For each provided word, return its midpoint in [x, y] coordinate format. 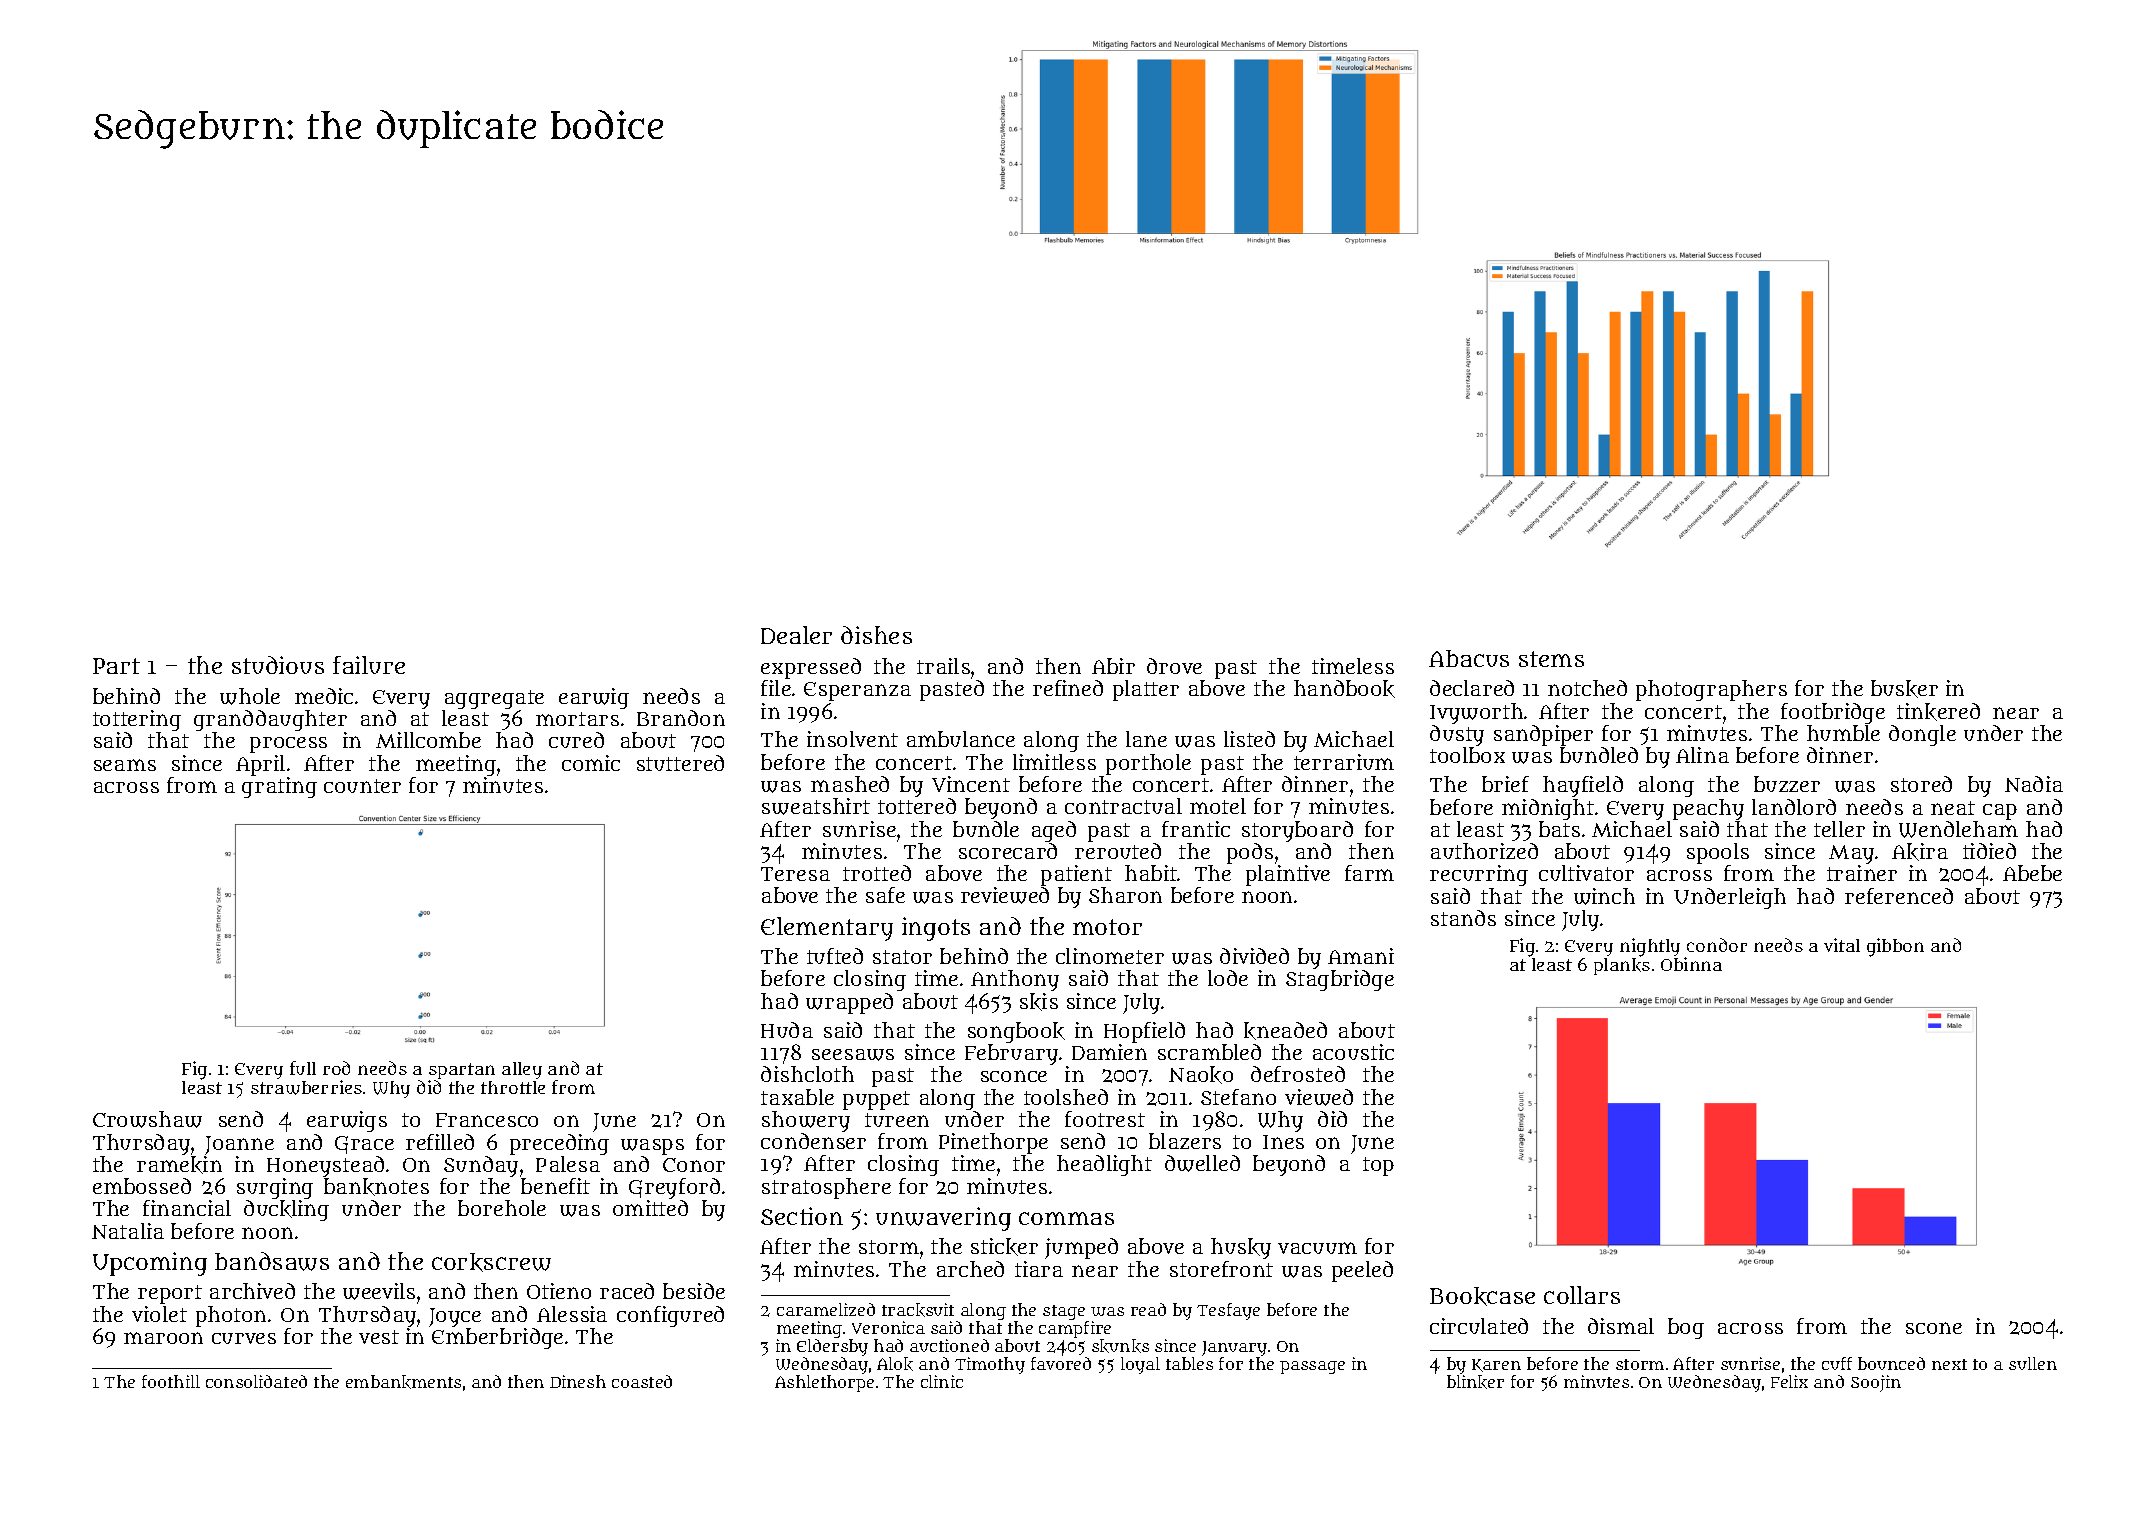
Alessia [572, 1314]
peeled [1362, 1271]
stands [1463, 918]
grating [279, 787]
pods [1250, 853]
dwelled [1202, 1163]
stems [1551, 659]
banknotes [376, 1187]
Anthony [1015, 980]
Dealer [796, 635]
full [303, 1068]
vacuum [1317, 1248]
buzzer [1787, 784]
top [1378, 1166]
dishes [876, 635]
